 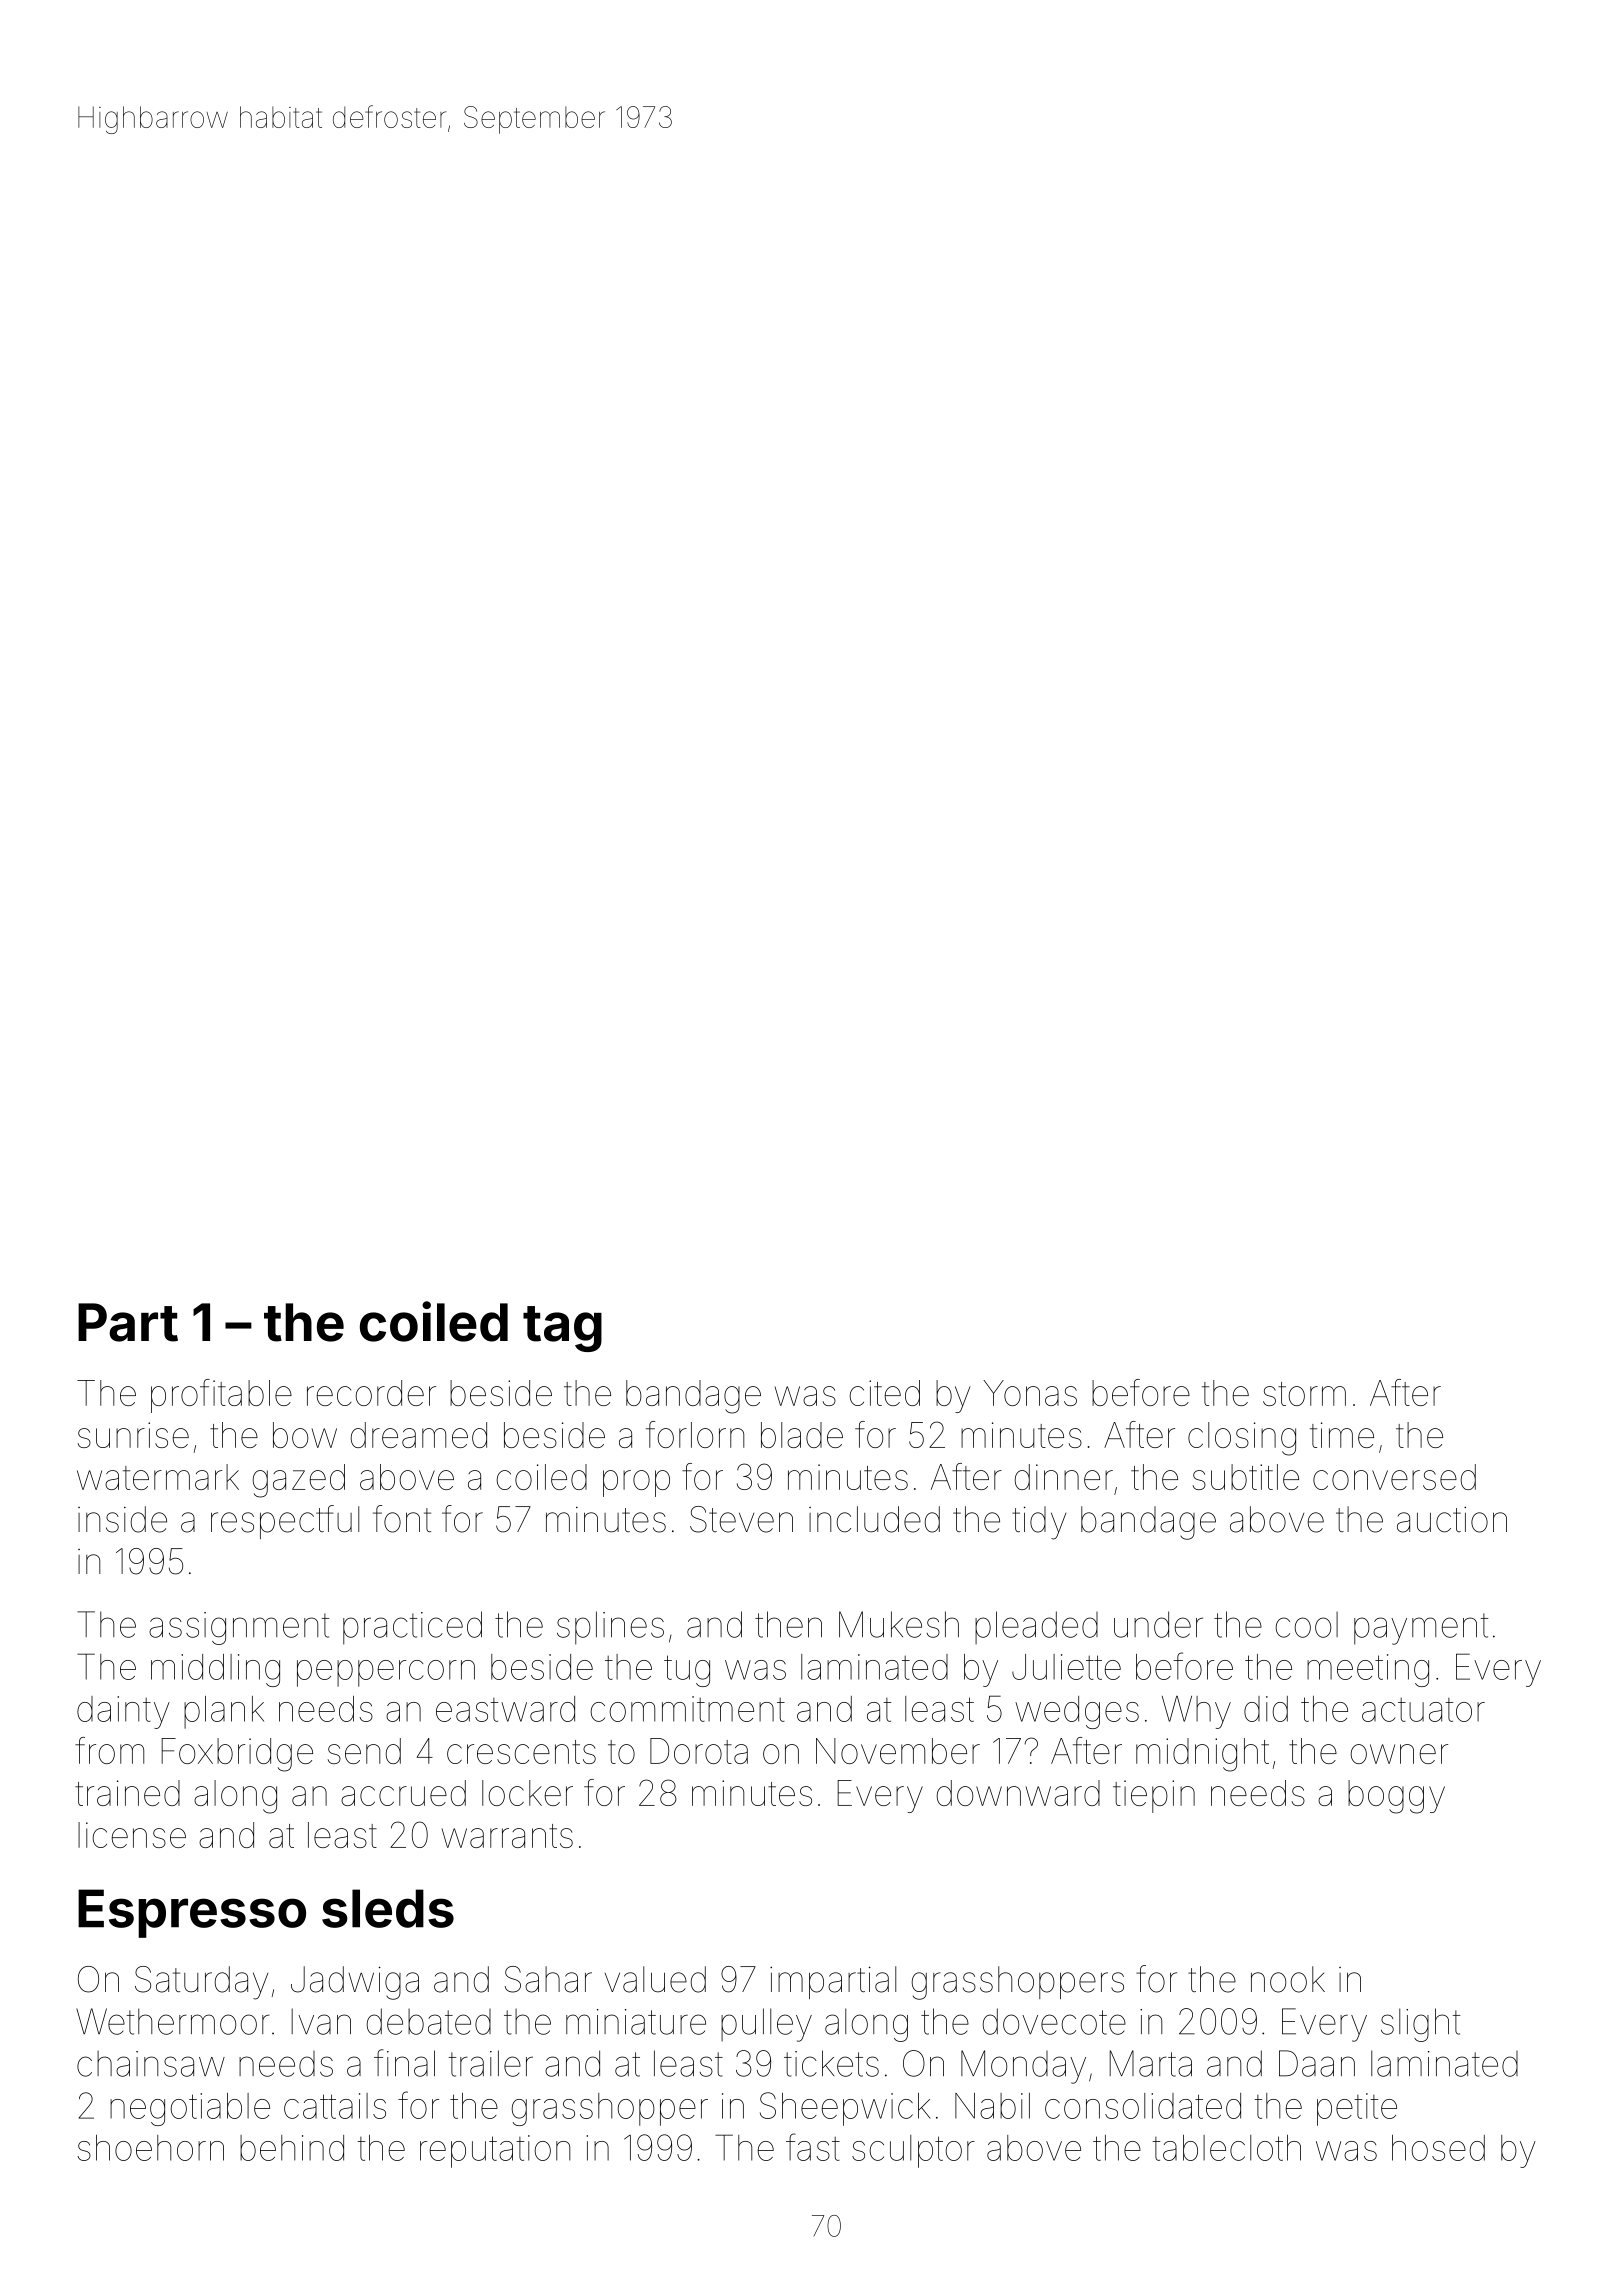 What do you see at coordinates (133, 1435) in the screenshot?
I see `sunrise` at bounding box center [133, 1435].
